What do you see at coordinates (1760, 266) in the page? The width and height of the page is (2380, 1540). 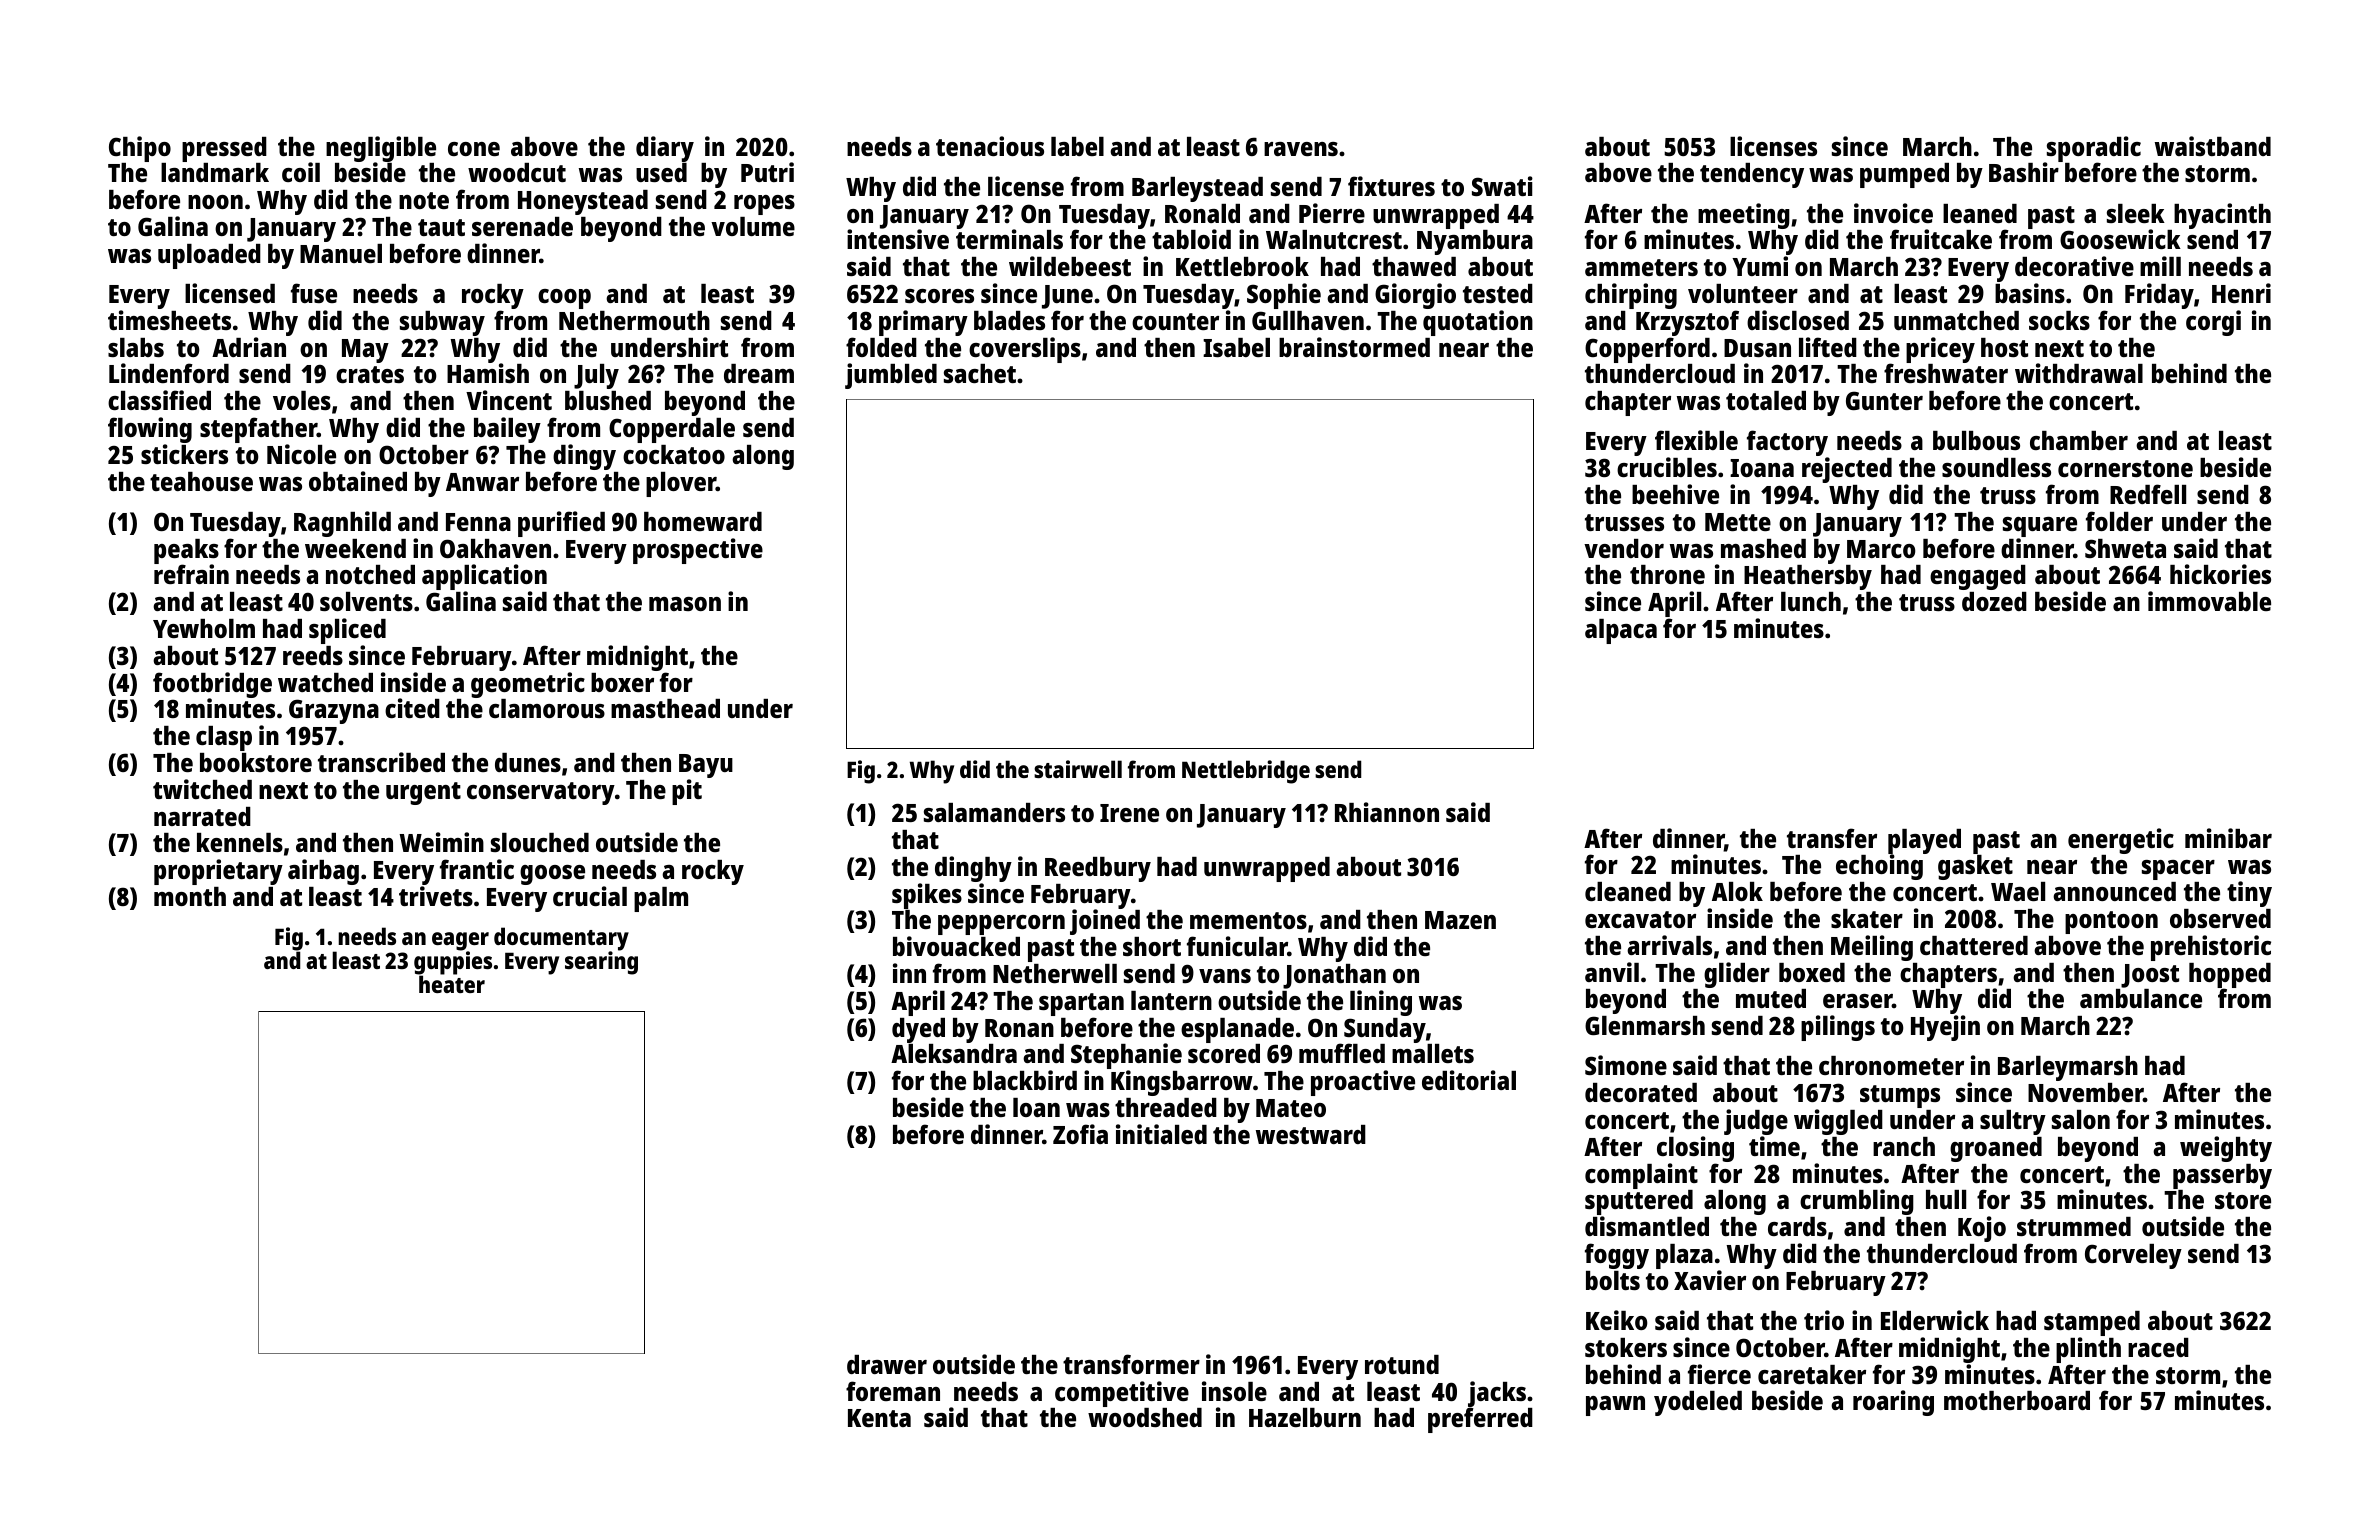 I see `Yumi` at bounding box center [1760, 266].
